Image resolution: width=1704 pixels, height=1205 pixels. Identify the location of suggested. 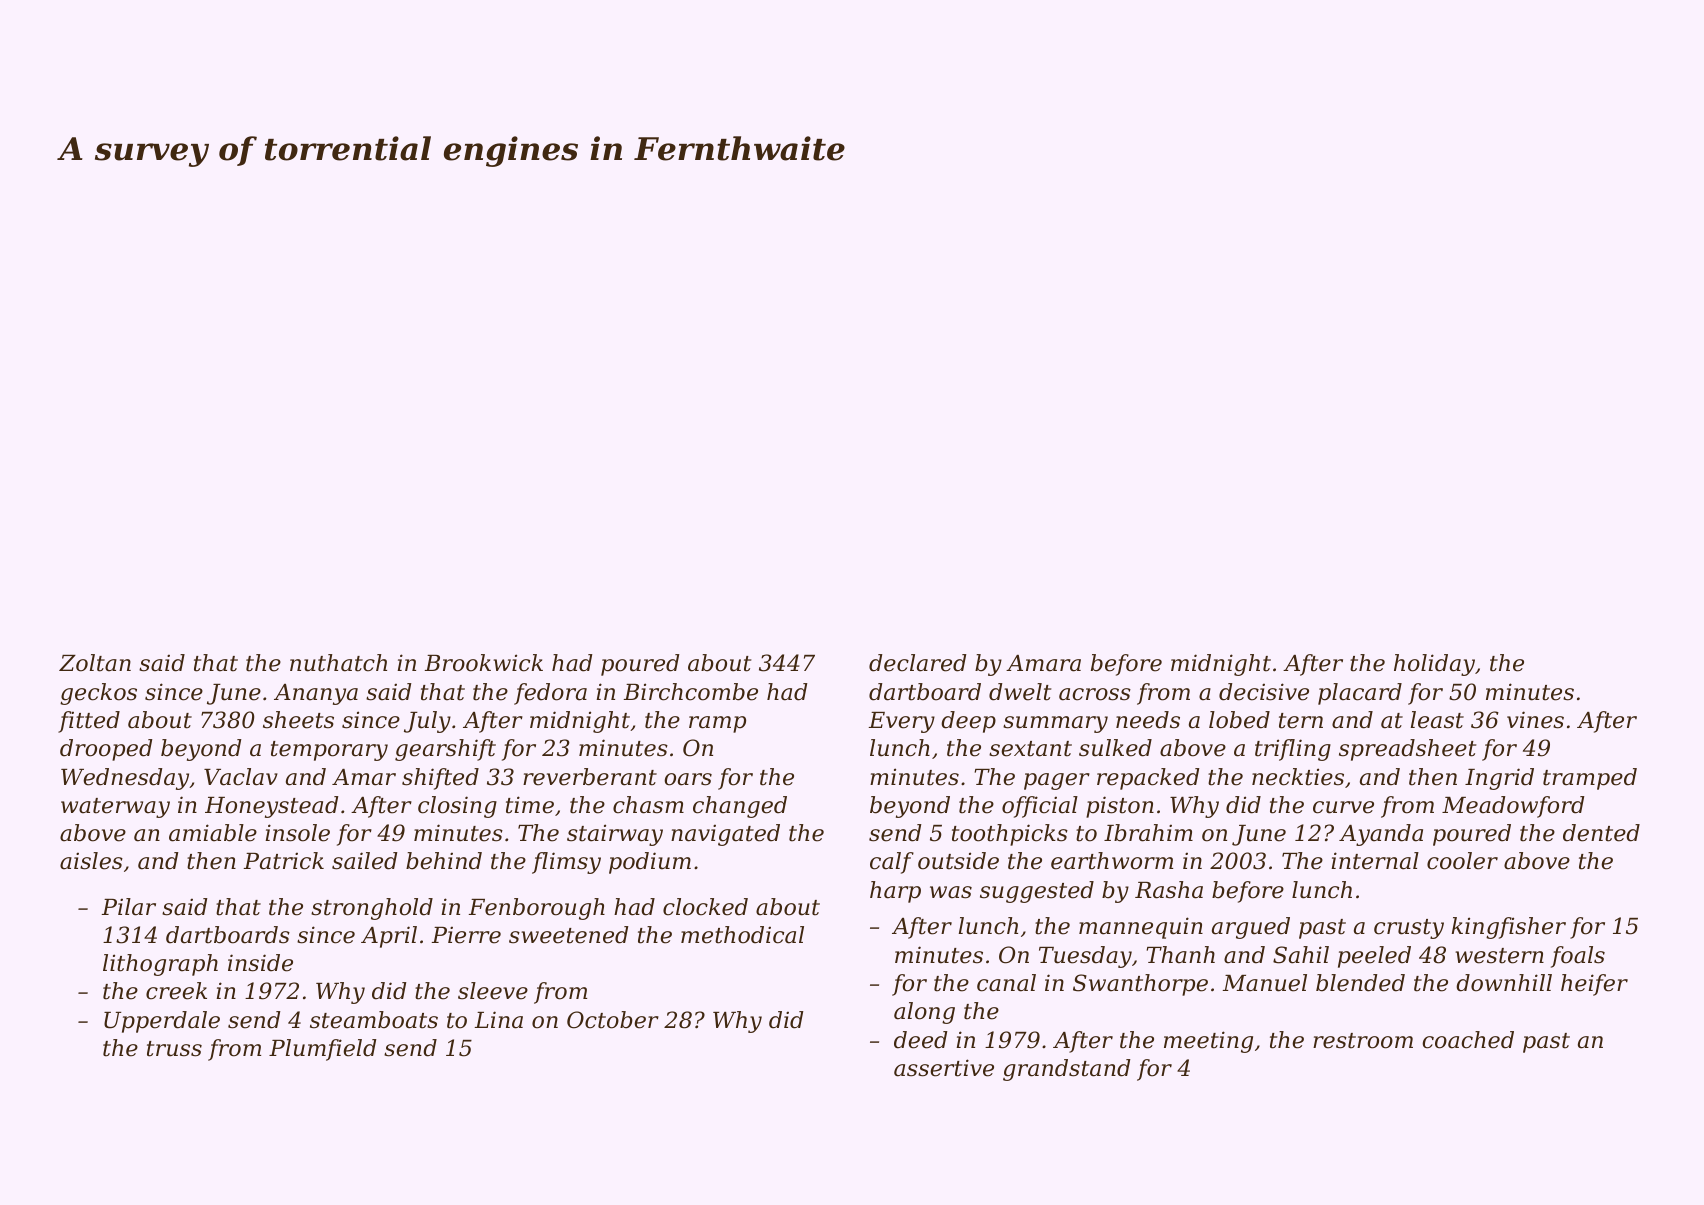
(1037, 892).
